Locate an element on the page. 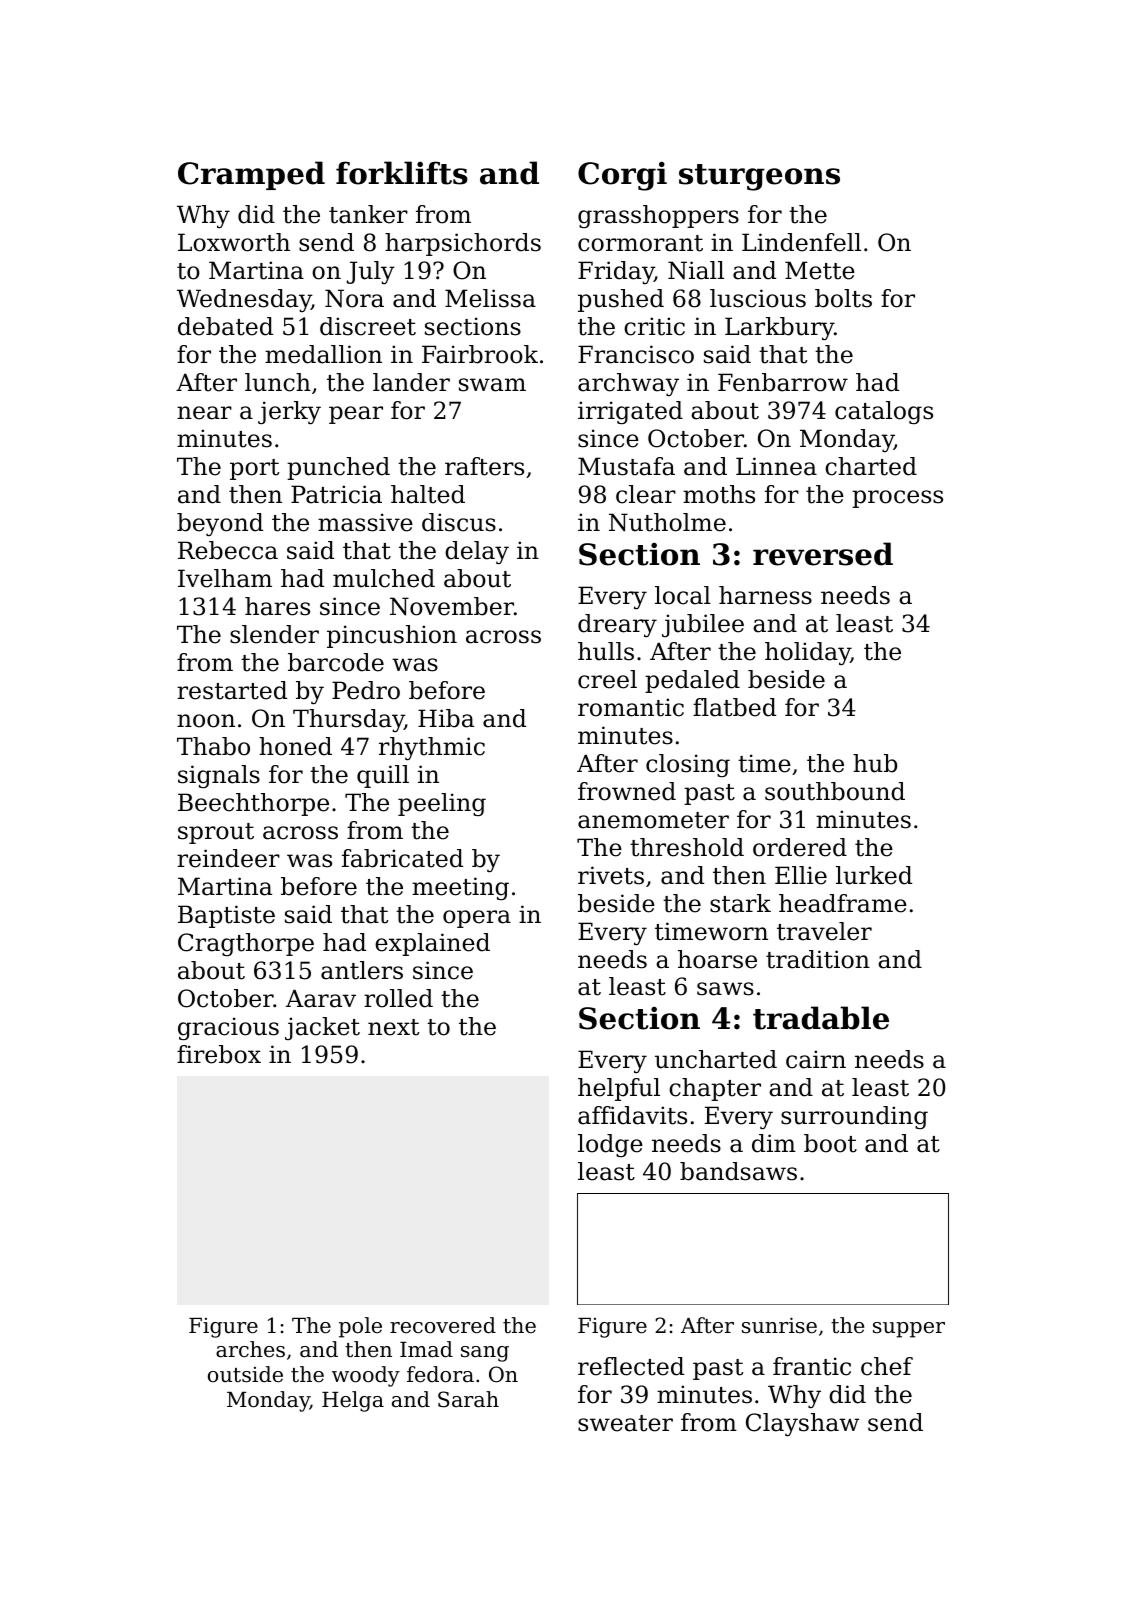 This document has width=1126, height=1600. sprout is located at coordinates (216, 833).
